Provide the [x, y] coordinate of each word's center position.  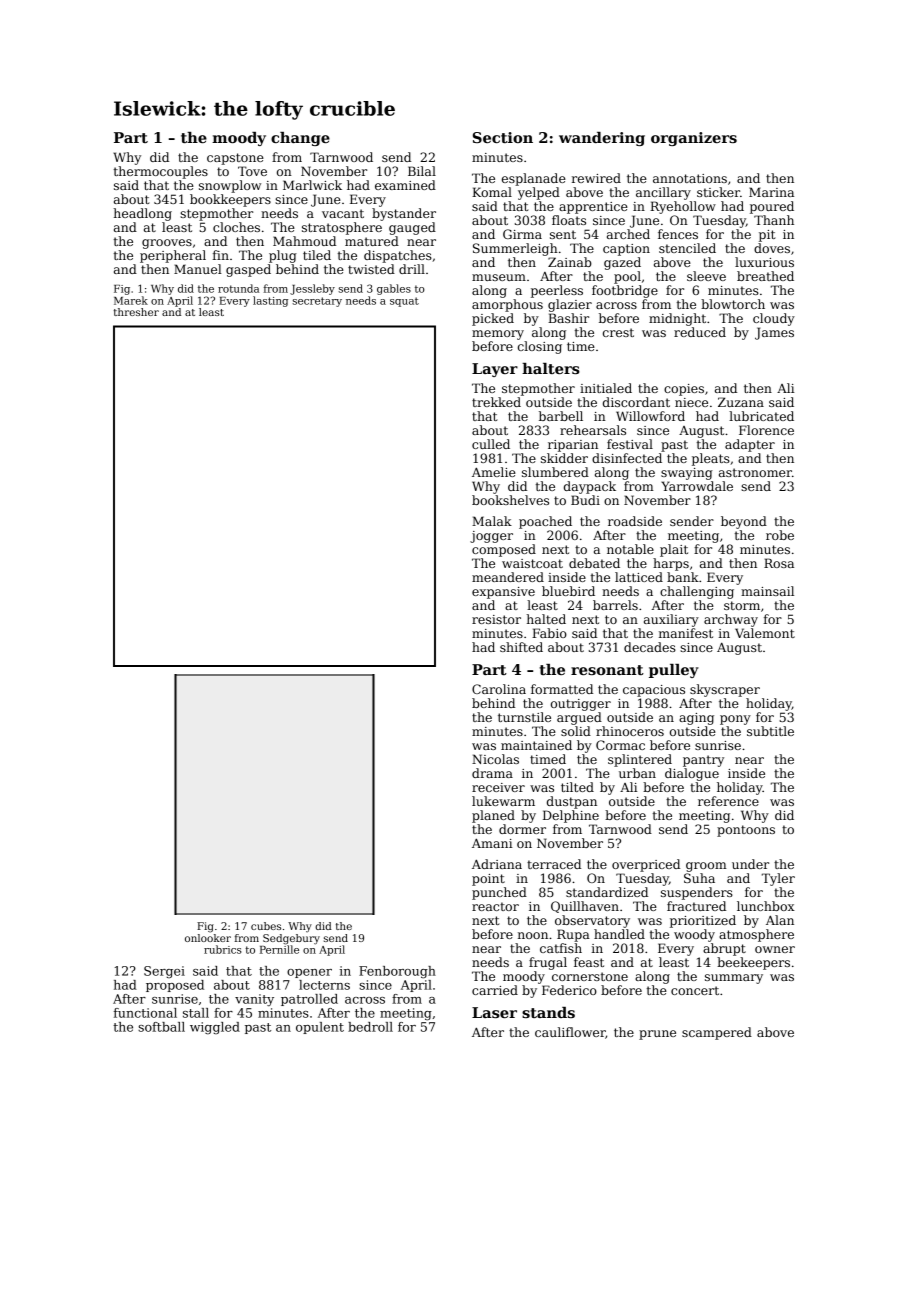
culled [491, 444]
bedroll [370, 1027]
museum [499, 277]
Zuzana [741, 402]
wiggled [215, 1028]
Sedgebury [291, 939]
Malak [492, 521]
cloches [236, 227]
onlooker [208, 938]
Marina [771, 192]
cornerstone [590, 976]
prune [657, 1035]
